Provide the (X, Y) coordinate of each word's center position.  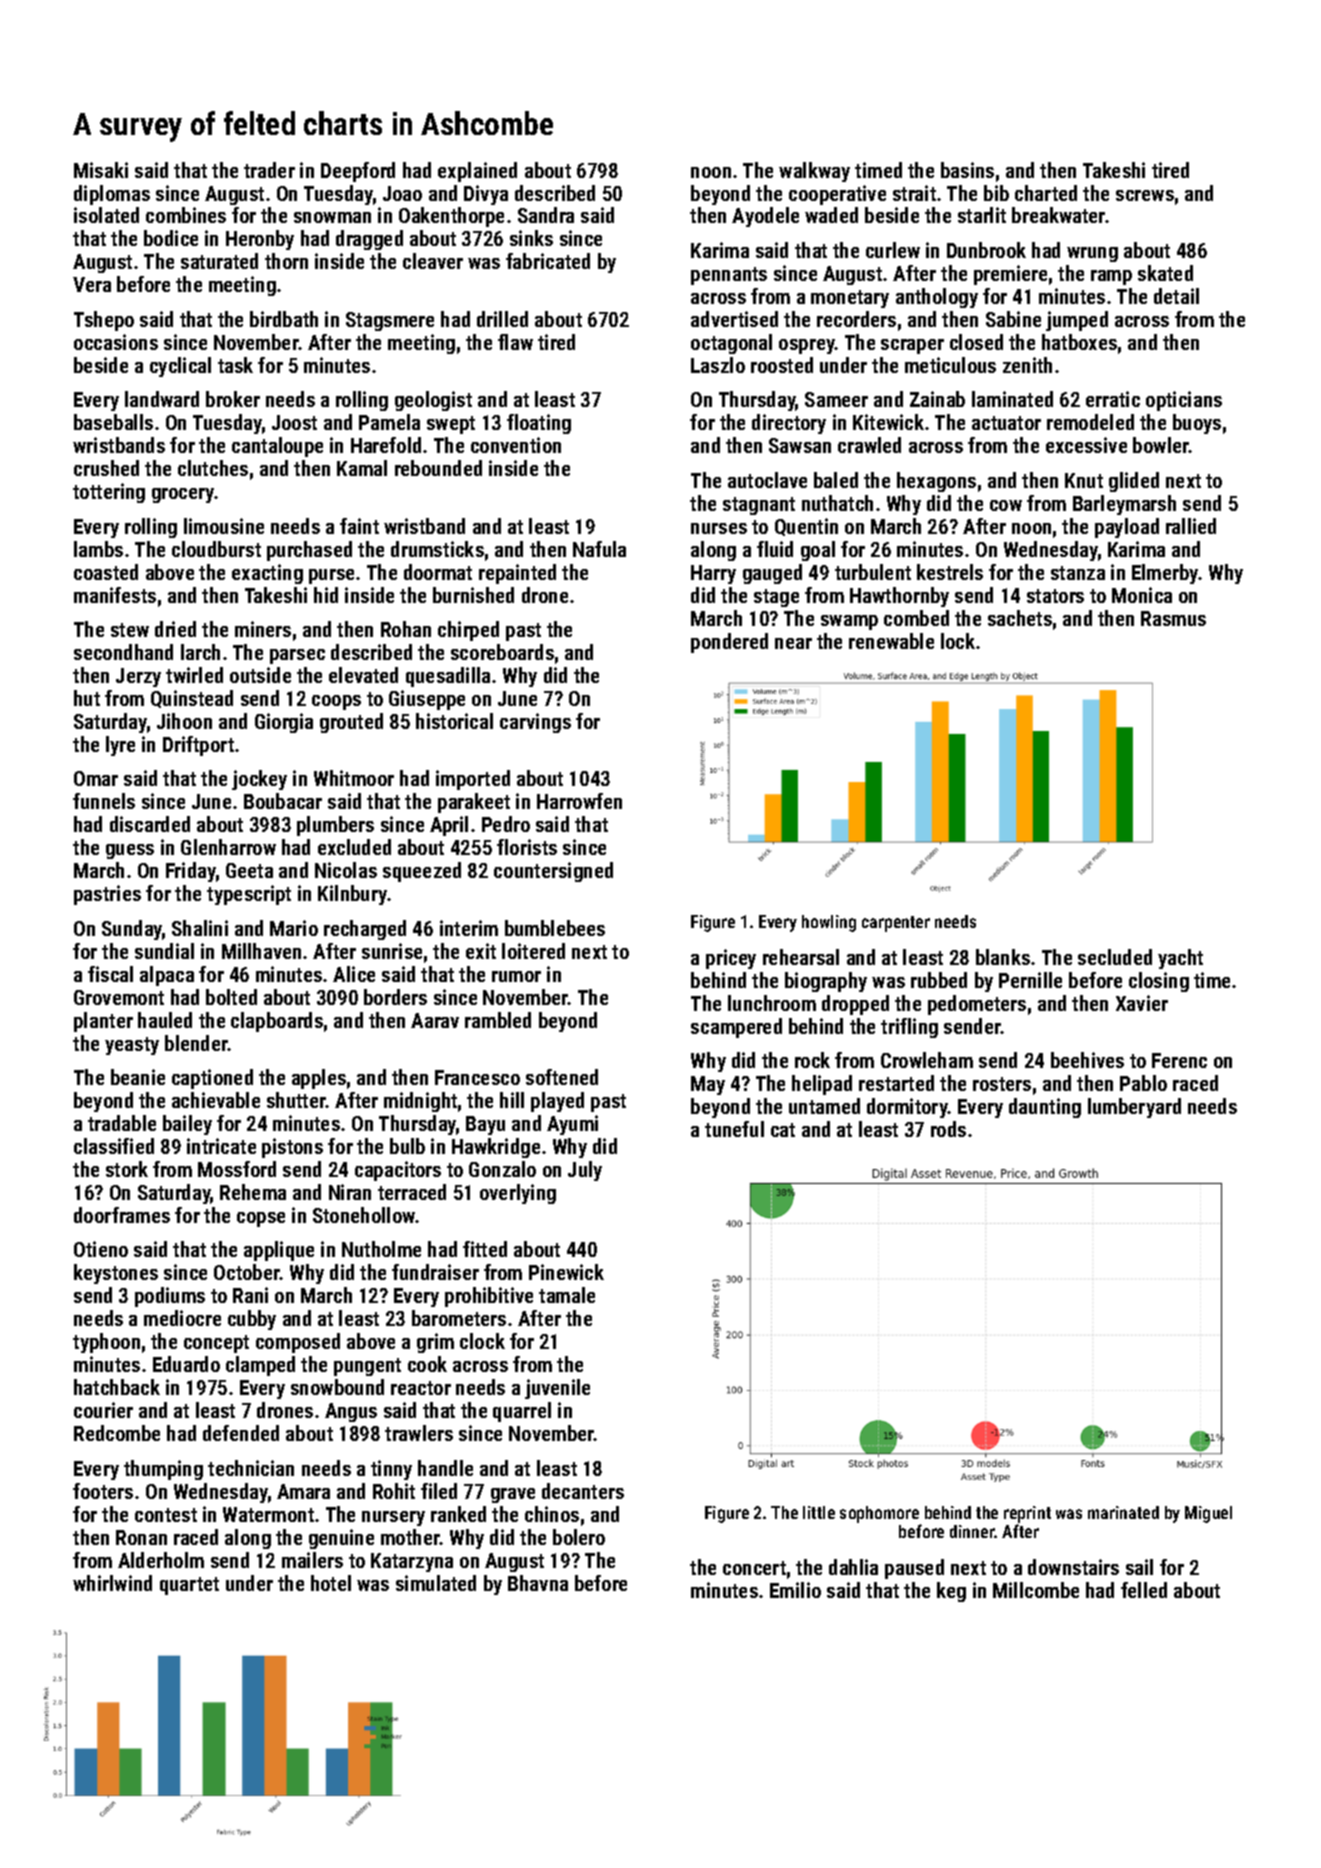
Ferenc (1179, 1060)
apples (319, 1079)
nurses (719, 528)
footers (103, 1491)
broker (233, 399)
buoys (1197, 424)
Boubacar (283, 801)
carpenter (896, 924)
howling (829, 923)
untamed (824, 1106)
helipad (822, 1085)
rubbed (939, 980)
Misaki (101, 170)
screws (1145, 195)
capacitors (398, 1171)
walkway (814, 172)
